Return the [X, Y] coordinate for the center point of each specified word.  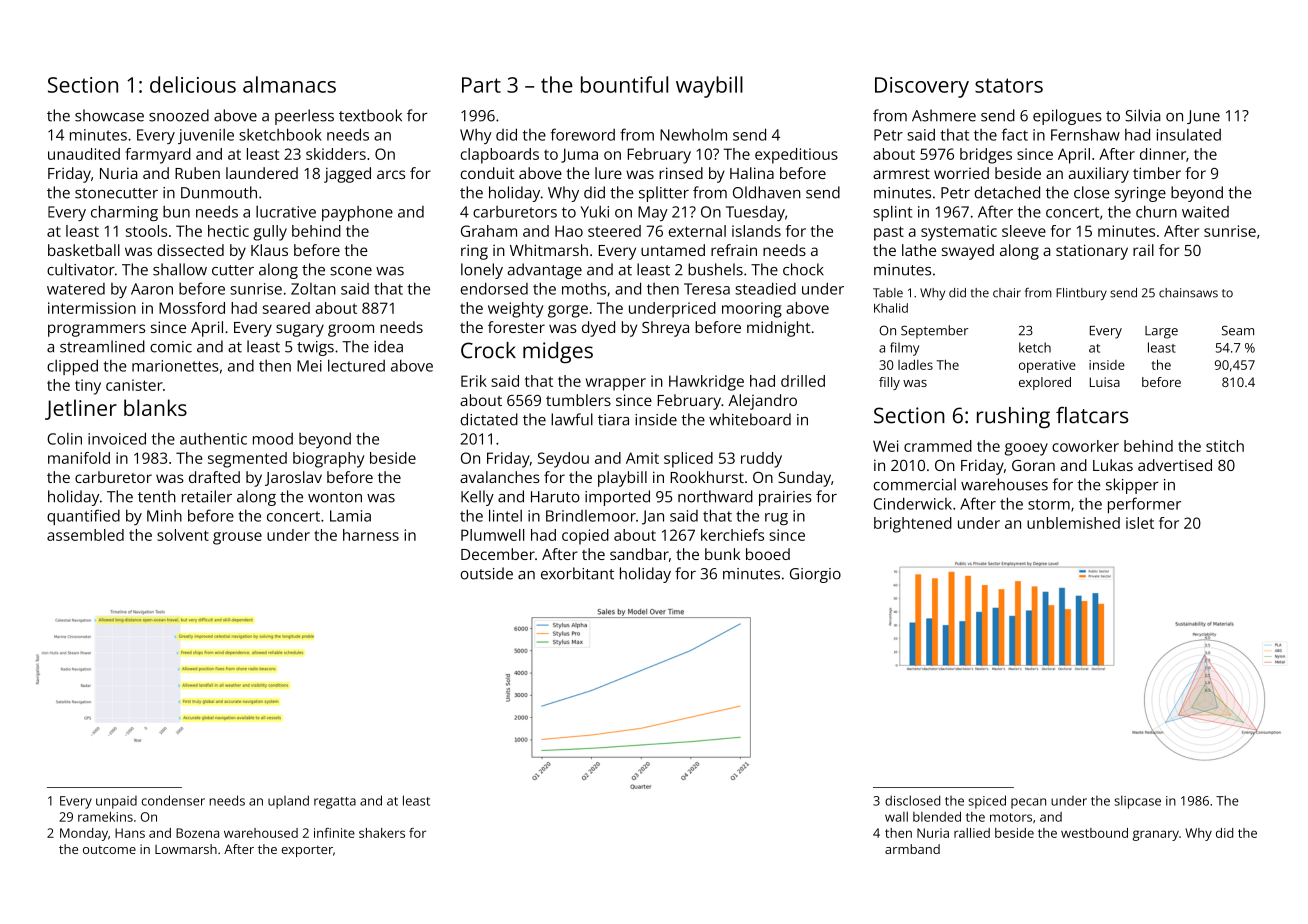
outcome [109, 849]
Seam [1238, 330]
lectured [356, 365]
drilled [803, 381]
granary [1156, 835]
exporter [307, 851]
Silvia [1142, 115]
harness [371, 535]
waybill [709, 87]
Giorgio [815, 575]
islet [1140, 523]
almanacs [289, 84]
